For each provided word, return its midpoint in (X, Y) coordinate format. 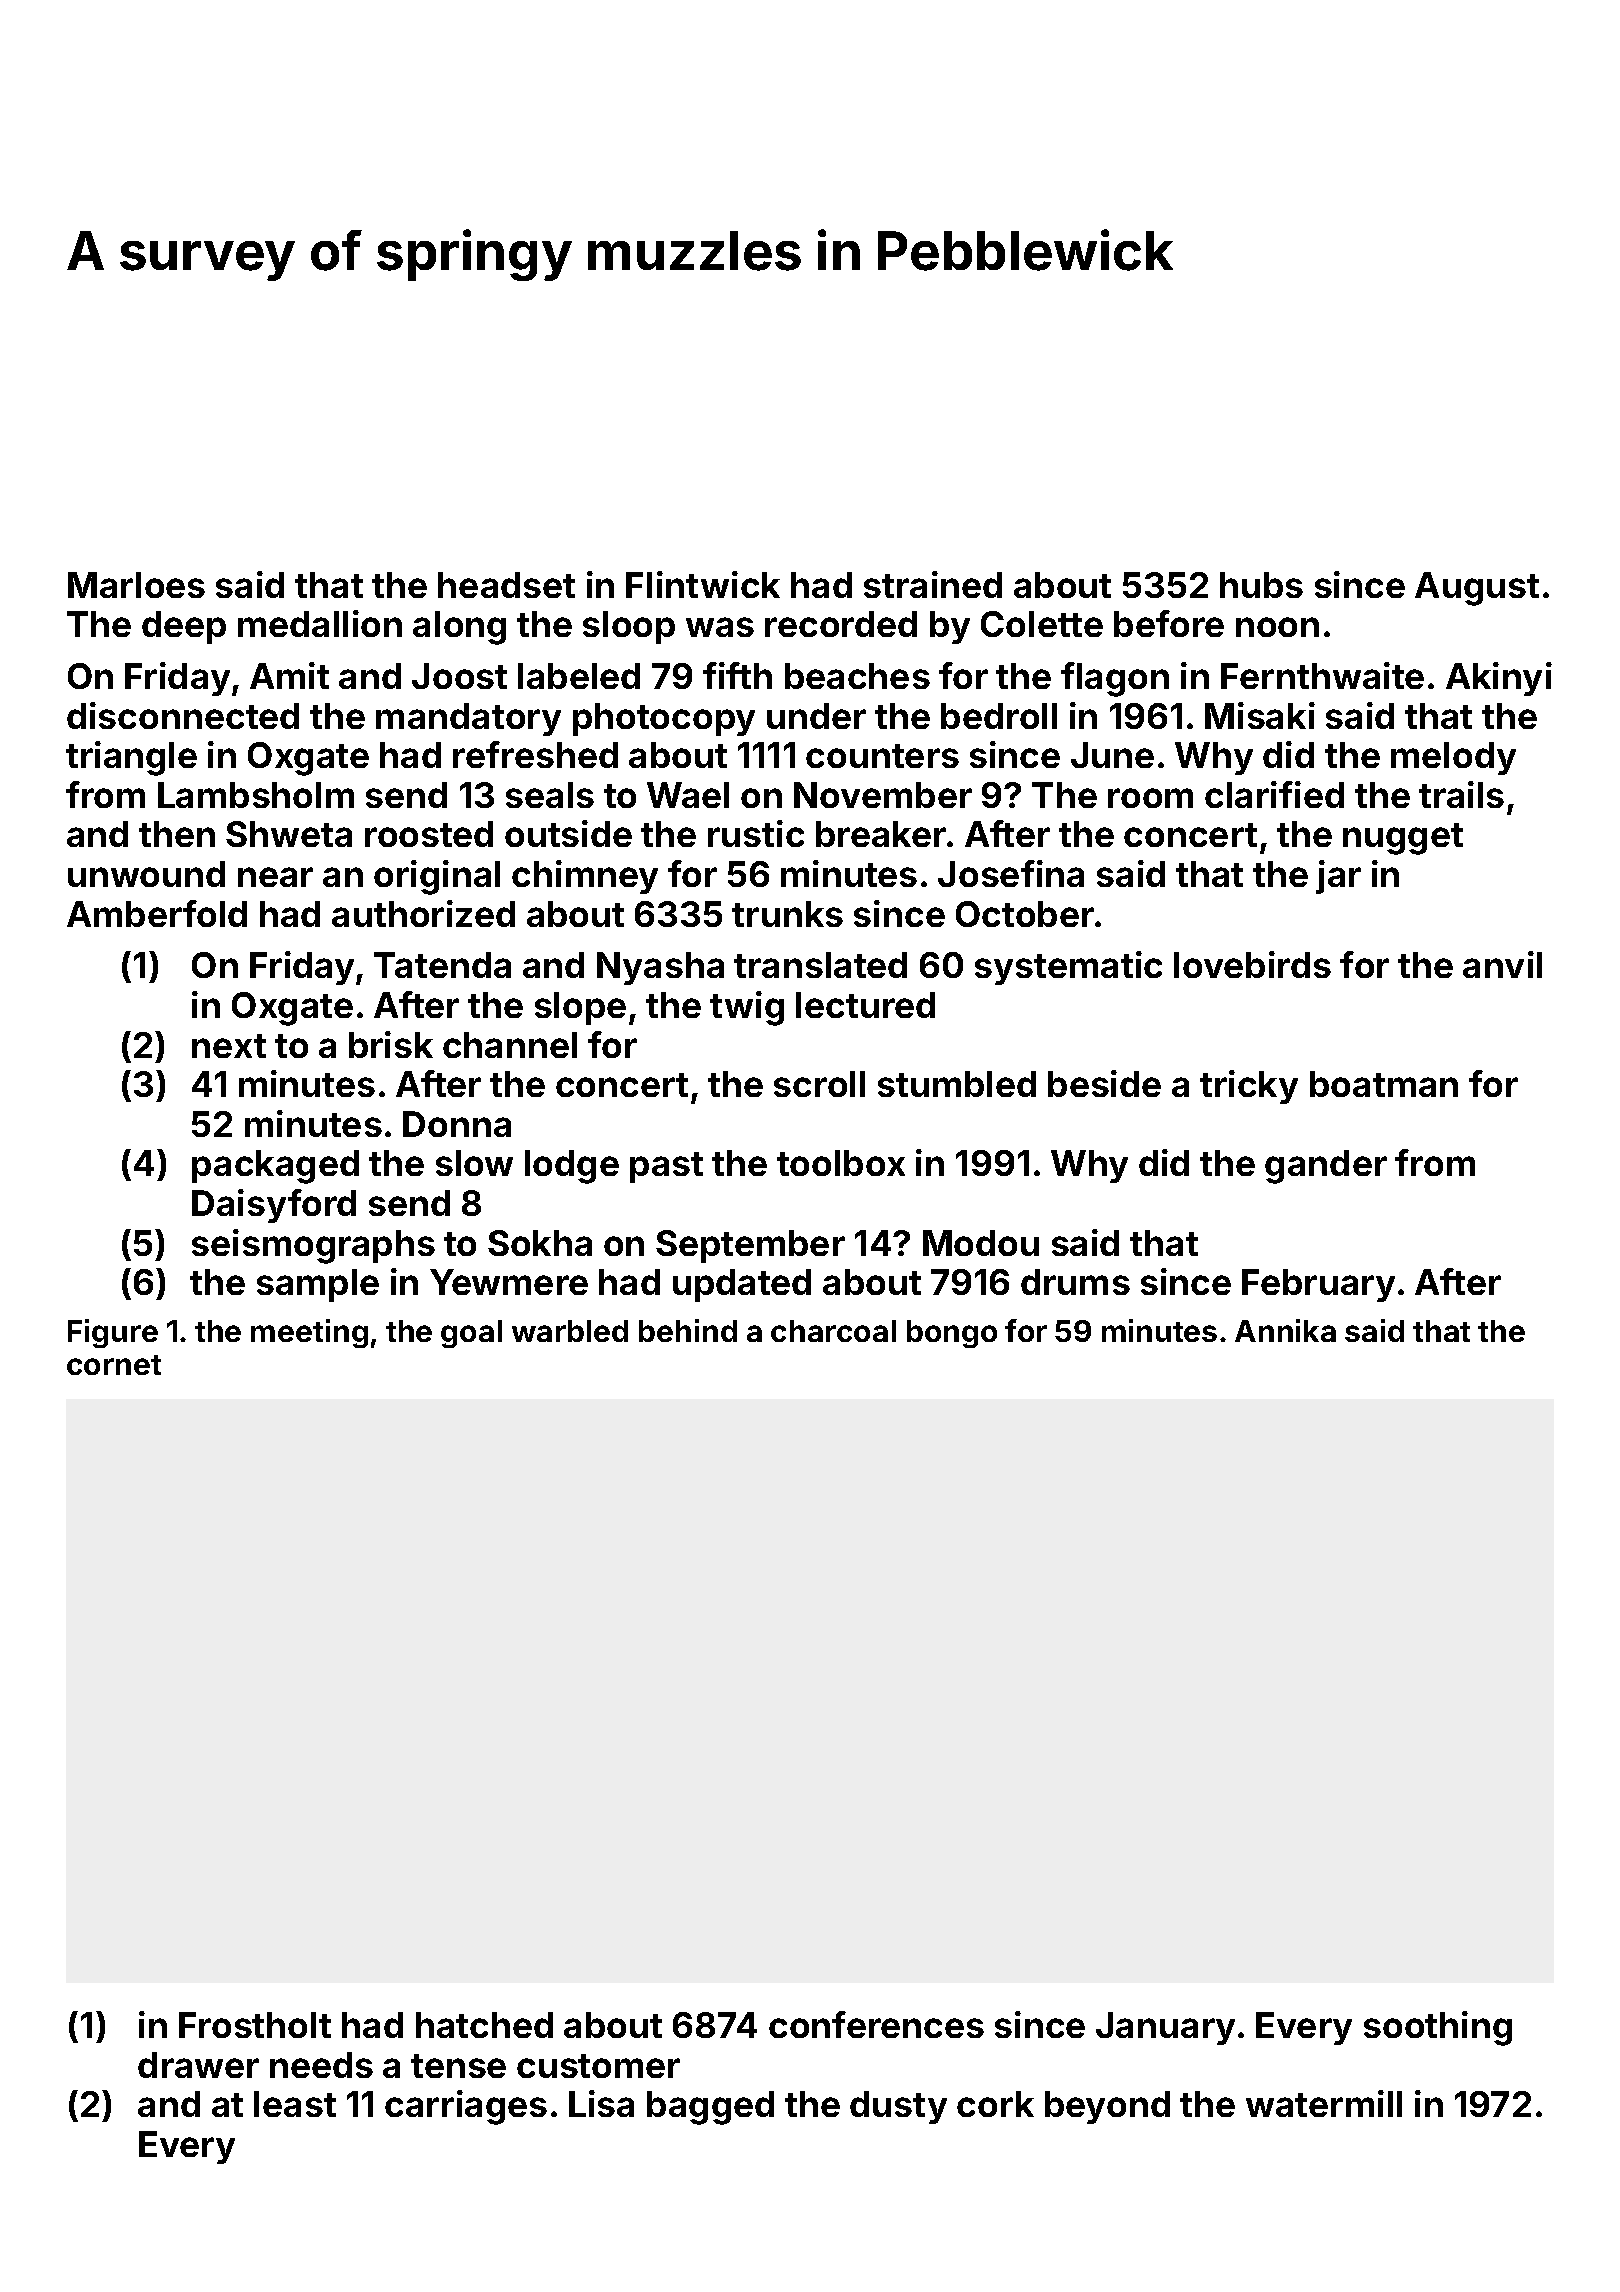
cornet (114, 1365)
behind (688, 1330)
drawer (198, 2065)
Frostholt (255, 2025)
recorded (841, 624)
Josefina (1011, 873)
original (437, 877)
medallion (320, 623)
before (1169, 623)
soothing (1438, 2028)
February (1318, 1285)
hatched (484, 2025)
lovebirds (1252, 964)
